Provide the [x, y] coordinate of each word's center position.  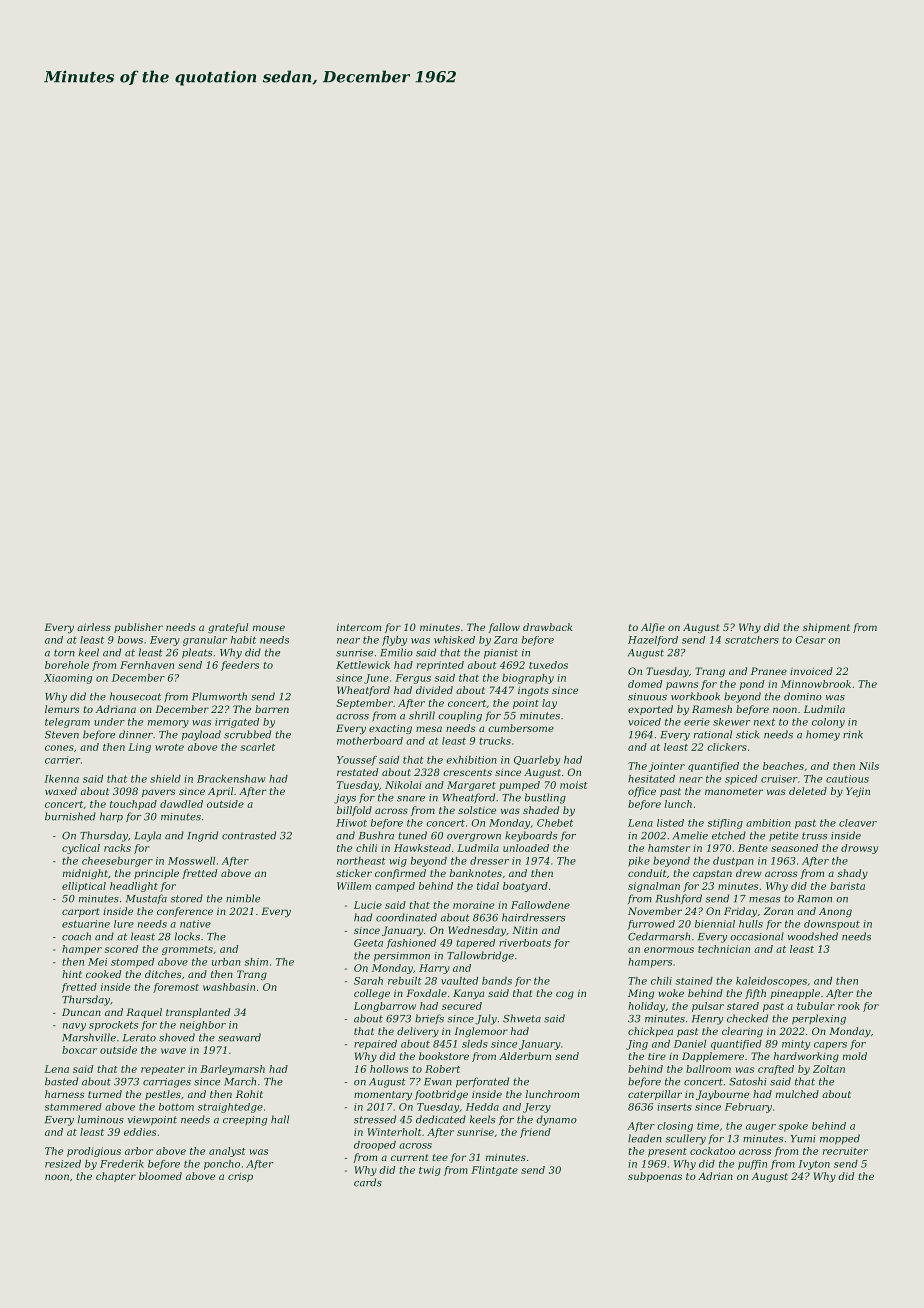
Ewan [438, 1082]
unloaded [526, 848]
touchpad [133, 805]
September [364, 704]
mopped [840, 1139]
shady [852, 874]
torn [64, 653]
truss [814, 836]
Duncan [81, 1012]
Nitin [525, 930]
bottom [176, 1107]
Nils [869, 766]
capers [830, 1046]
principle [156, 874]
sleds [475, 1044]
